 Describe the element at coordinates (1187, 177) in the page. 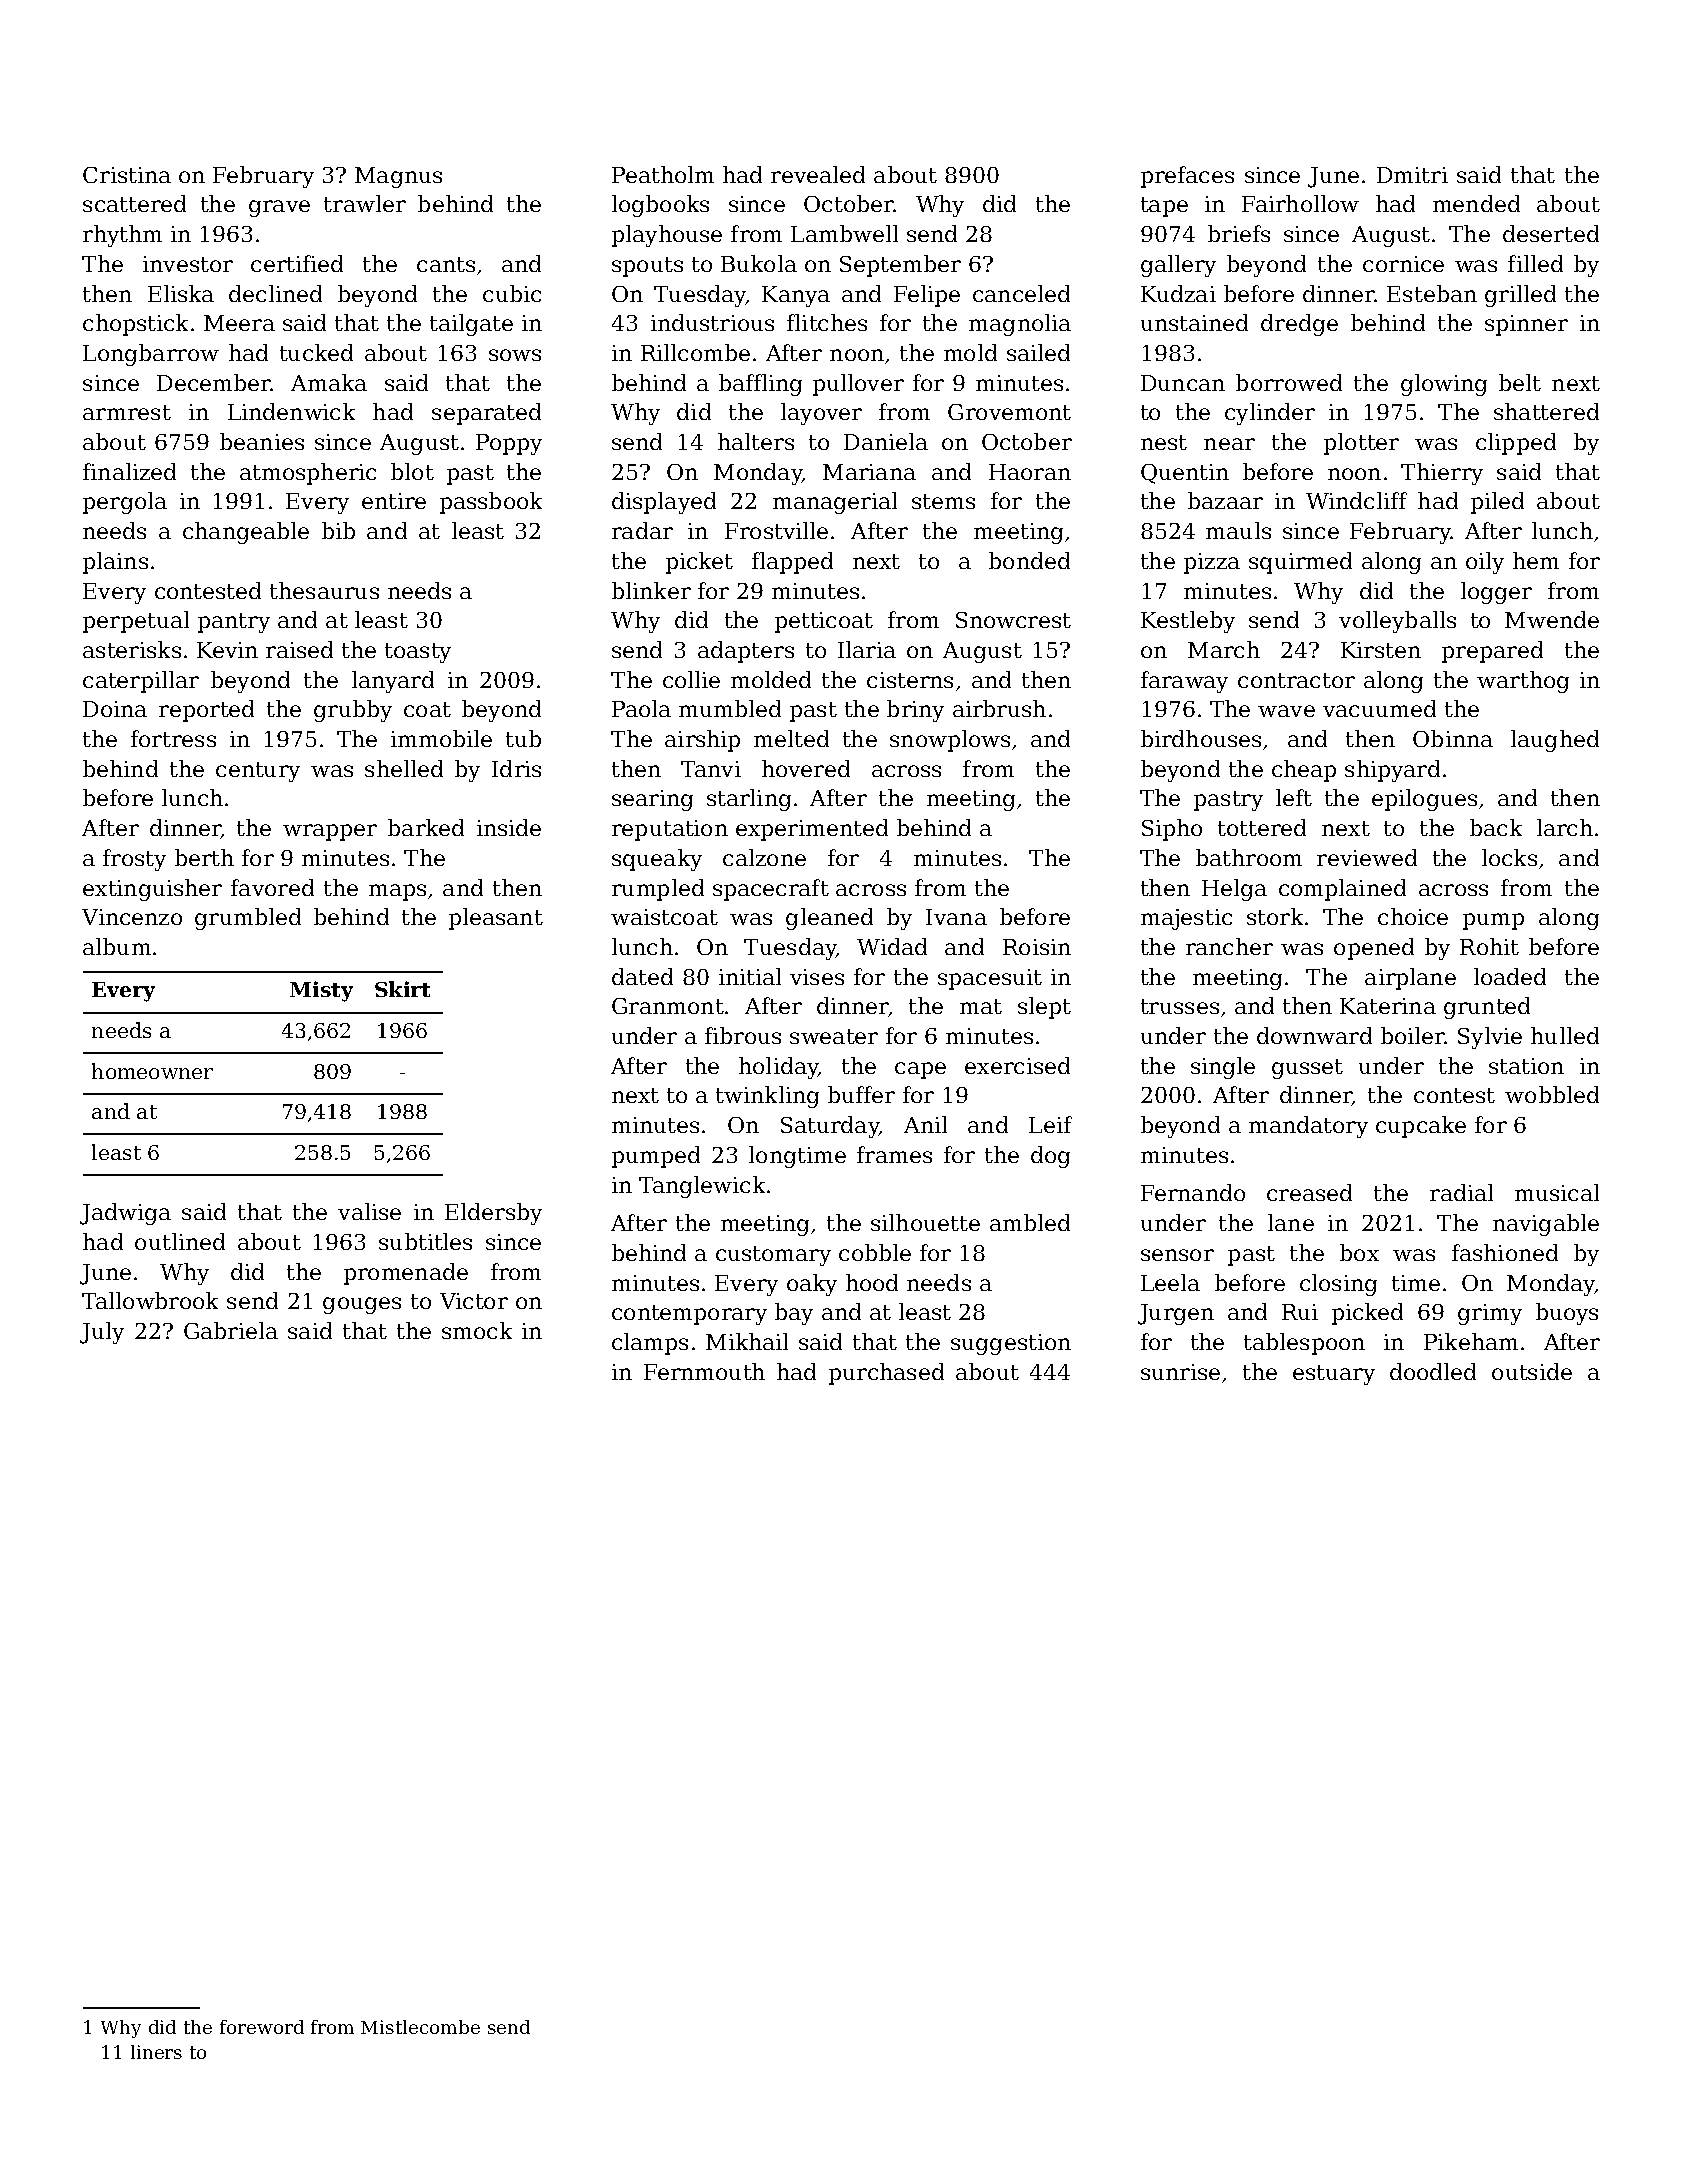

I see `prefaces` at that location.
